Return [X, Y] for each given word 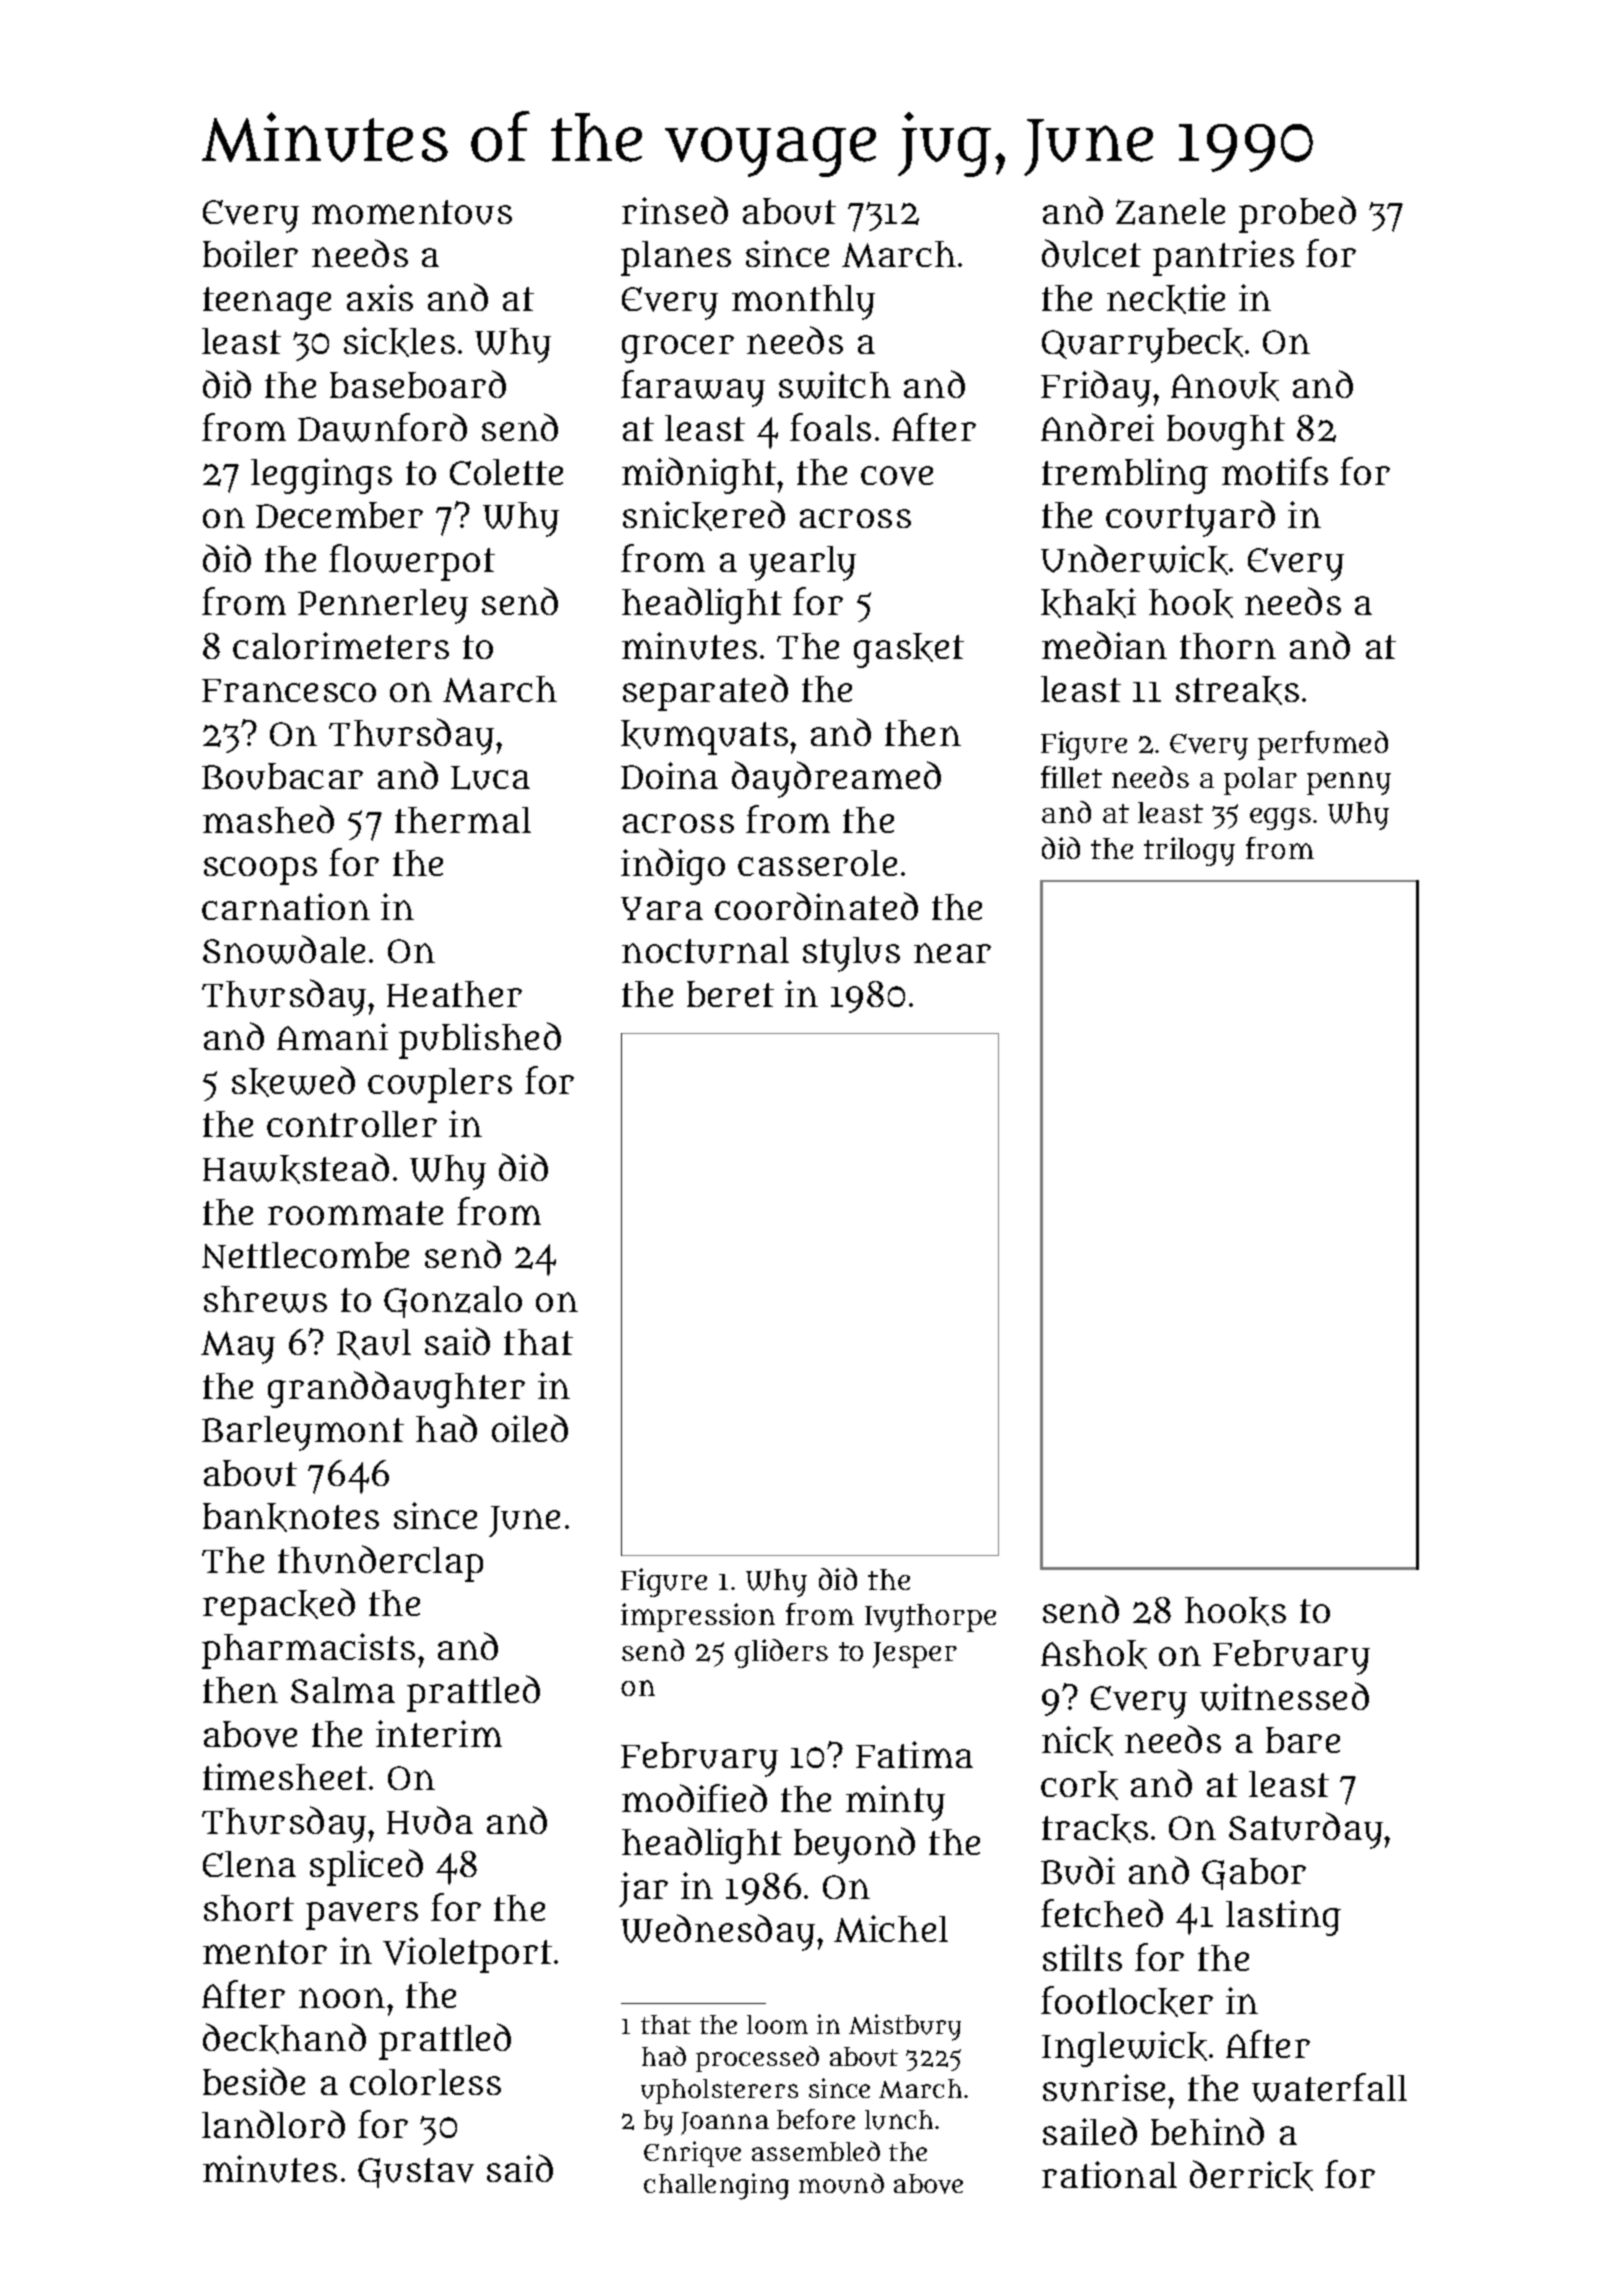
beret [730, 994]
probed [1297, 214]
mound [841, 2183]
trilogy [1189, 851]
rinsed [675, 210]
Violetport [467, 1955]
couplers [440, 1085]
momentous [412, 212]
